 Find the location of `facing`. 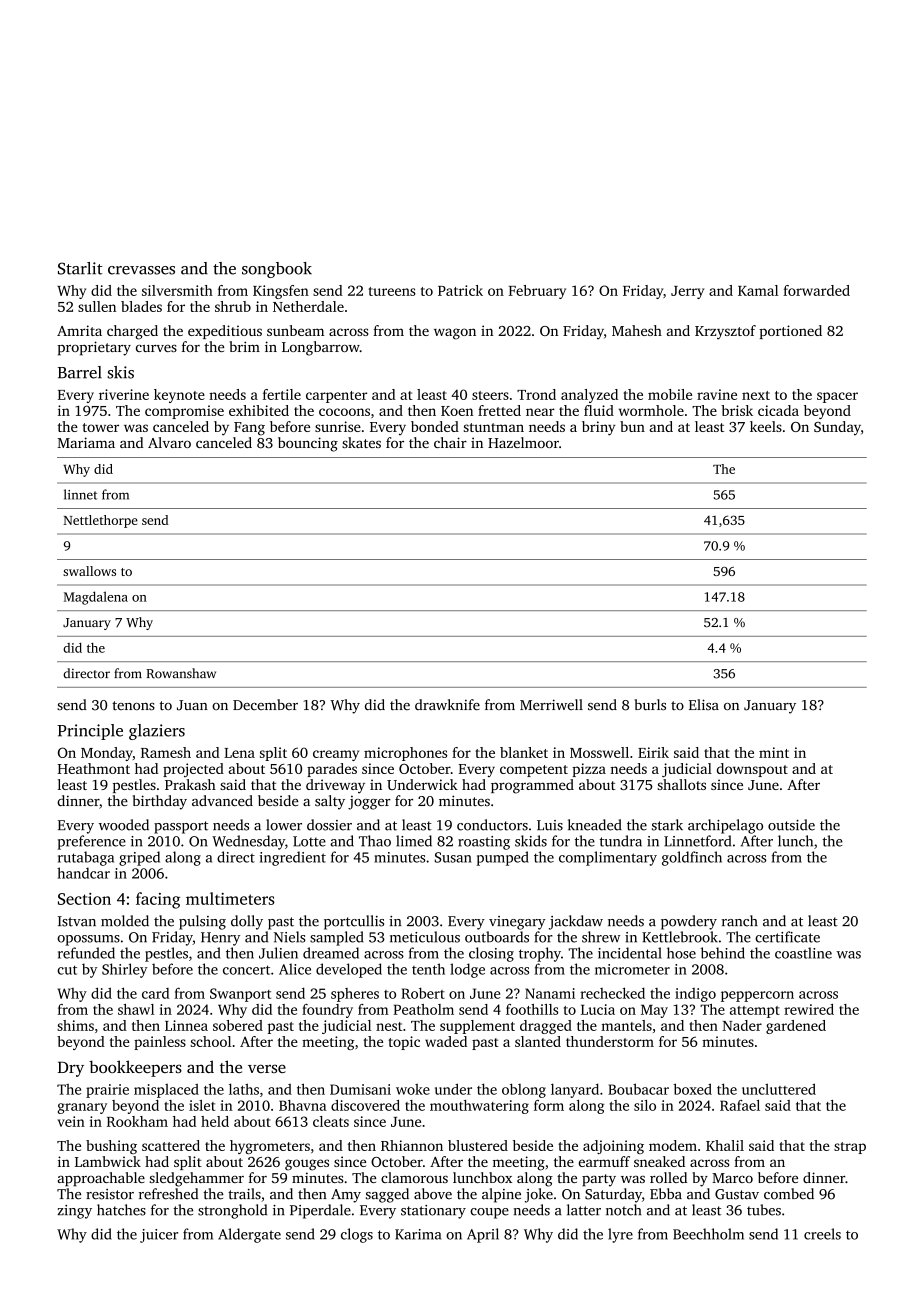

facing is located at coordinates (158, 900).
